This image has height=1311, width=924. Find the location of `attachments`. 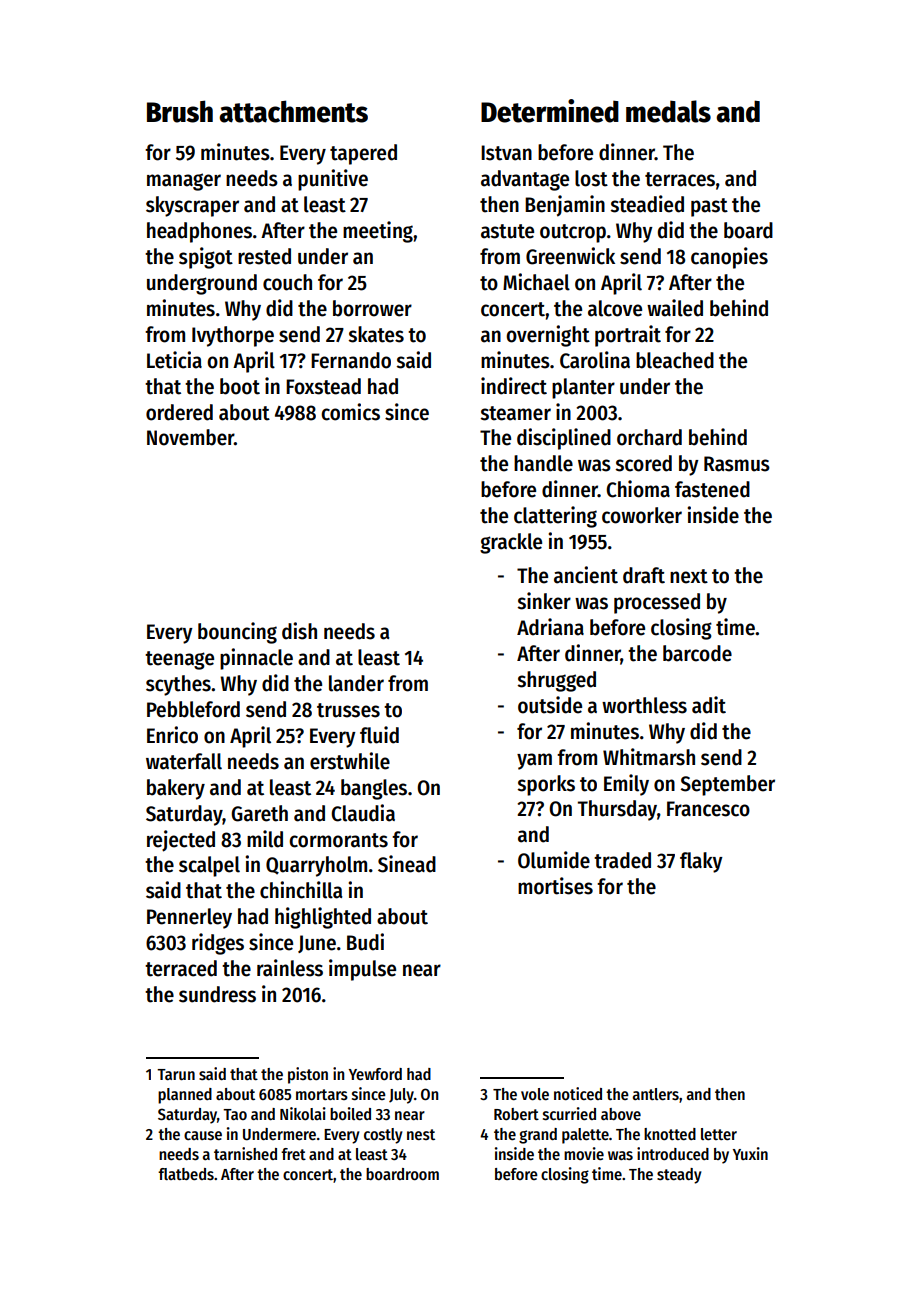

attachments is located at coordinates (293, 111).
